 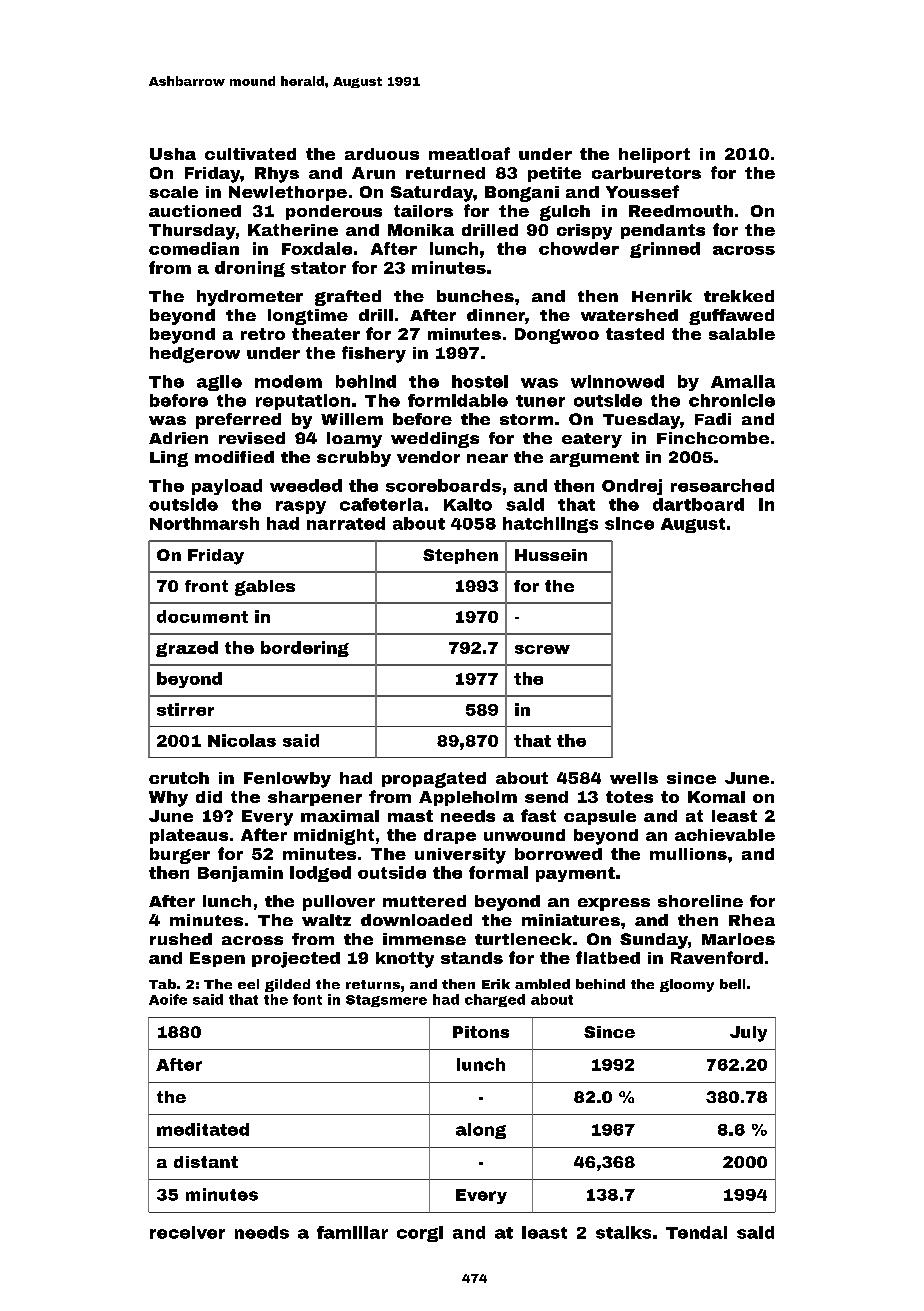 I want to click on propagated, so click(x=434, y=780).
